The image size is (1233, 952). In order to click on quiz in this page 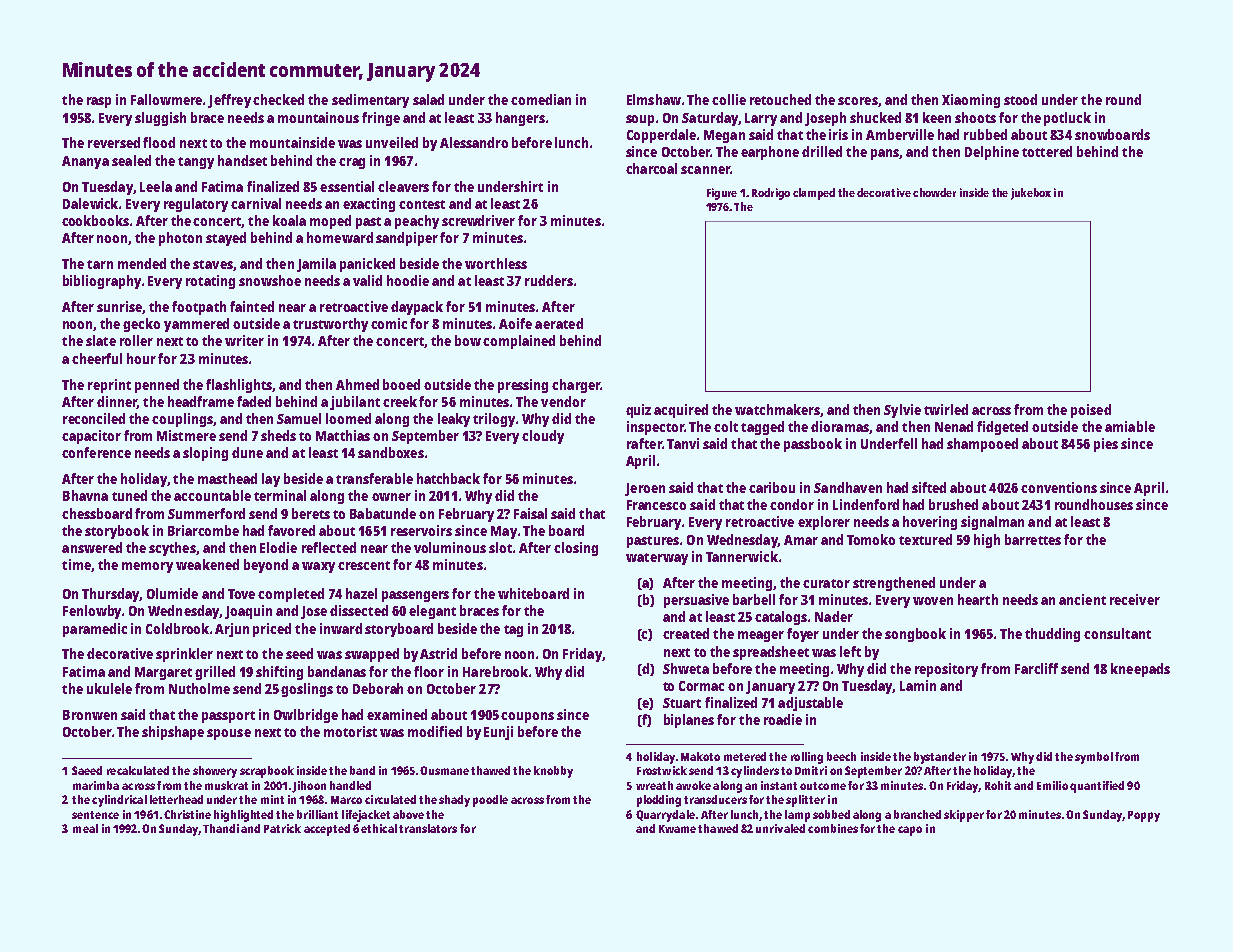, I will do `click(638, 411)`.
